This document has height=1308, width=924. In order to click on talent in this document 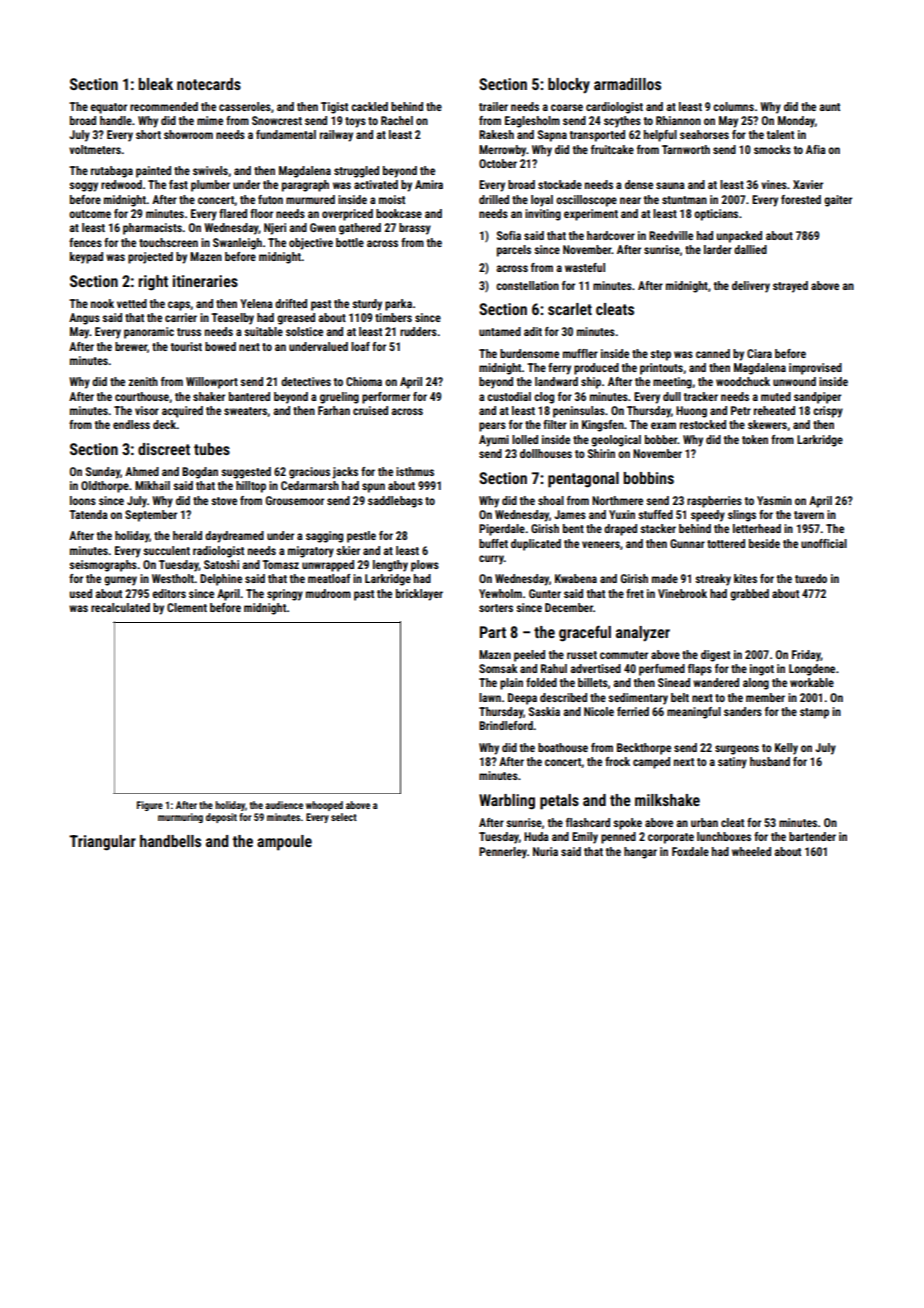, I will do `click(780, 134)`.
